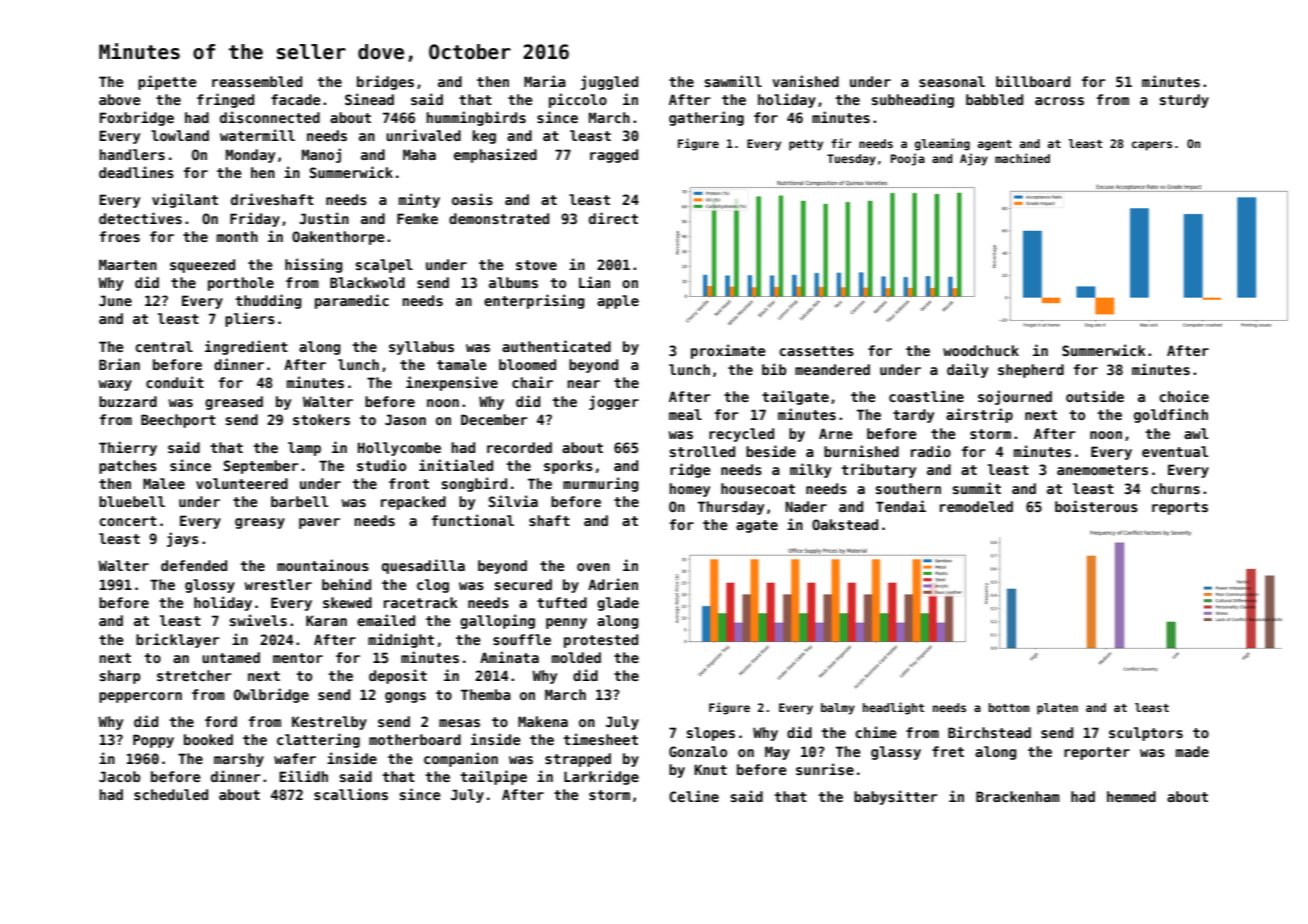 The image size is (1308, 924). I want to click on platen, so click(1057, 709).
